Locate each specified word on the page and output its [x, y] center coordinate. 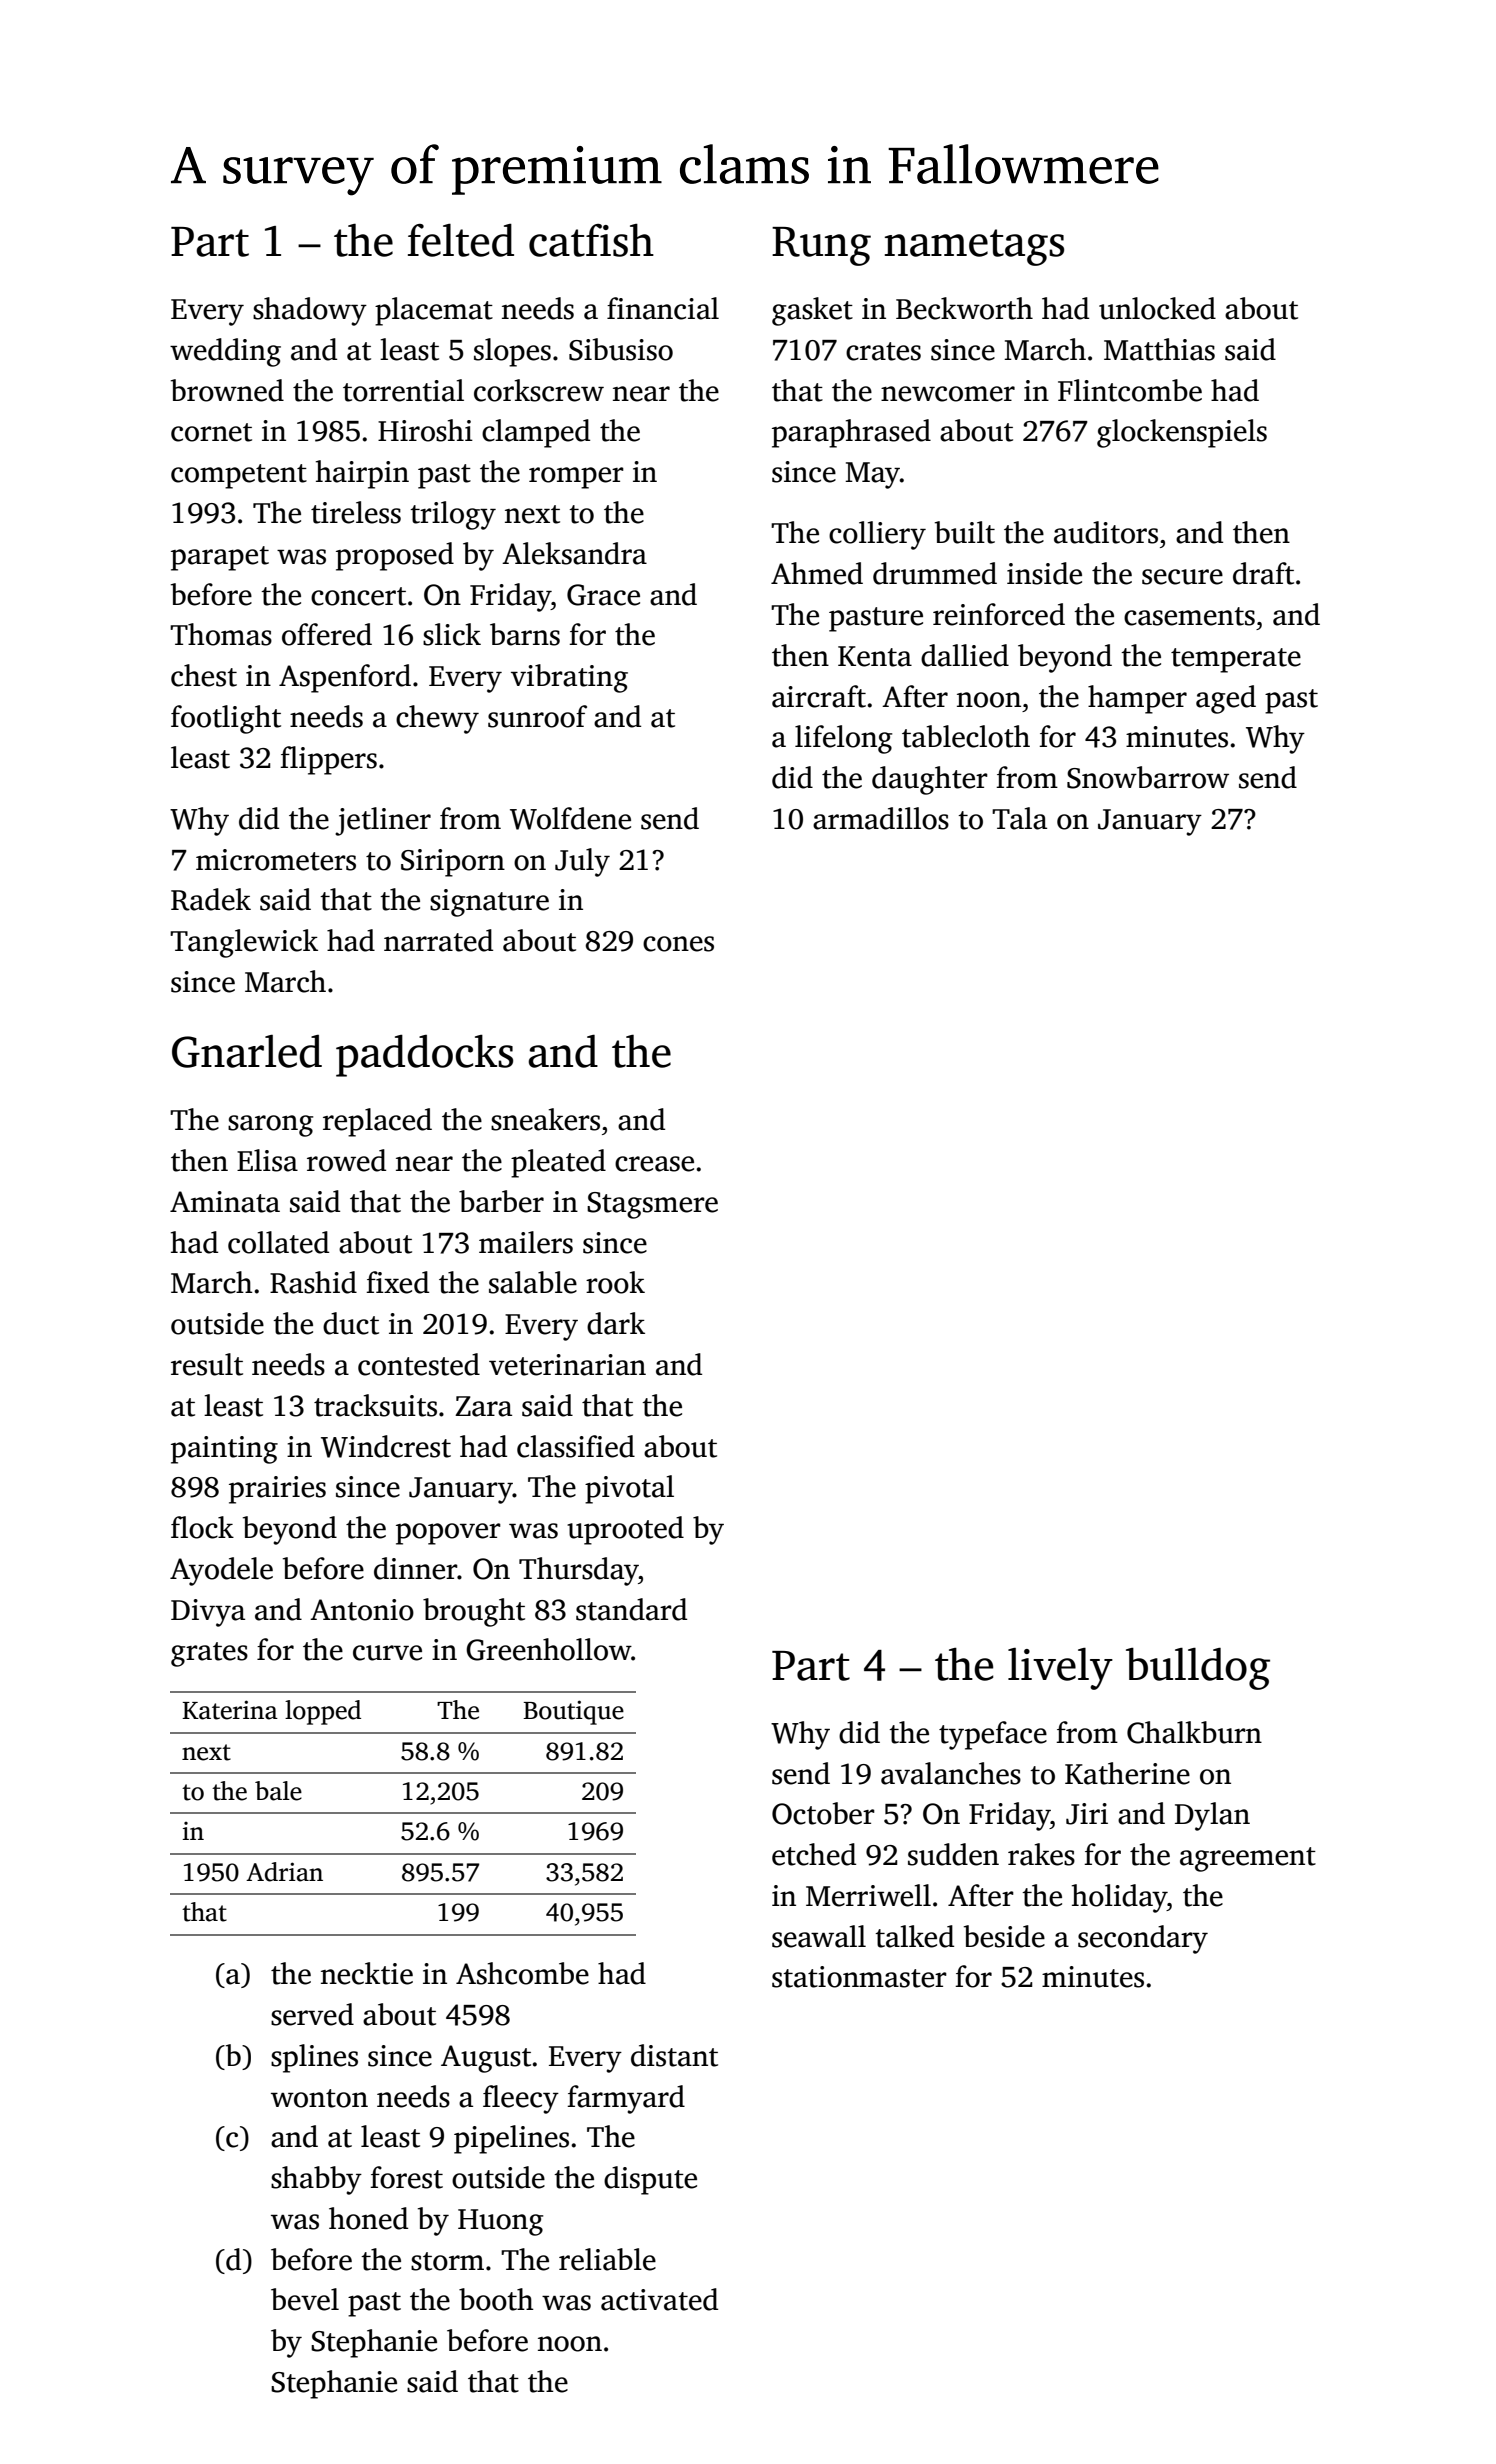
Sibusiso [621, 349]
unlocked [1157, 308]
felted [461, 240]
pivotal [629, 1489]
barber [501, 1201]
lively [1060, 1669]
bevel [305, 2299]
